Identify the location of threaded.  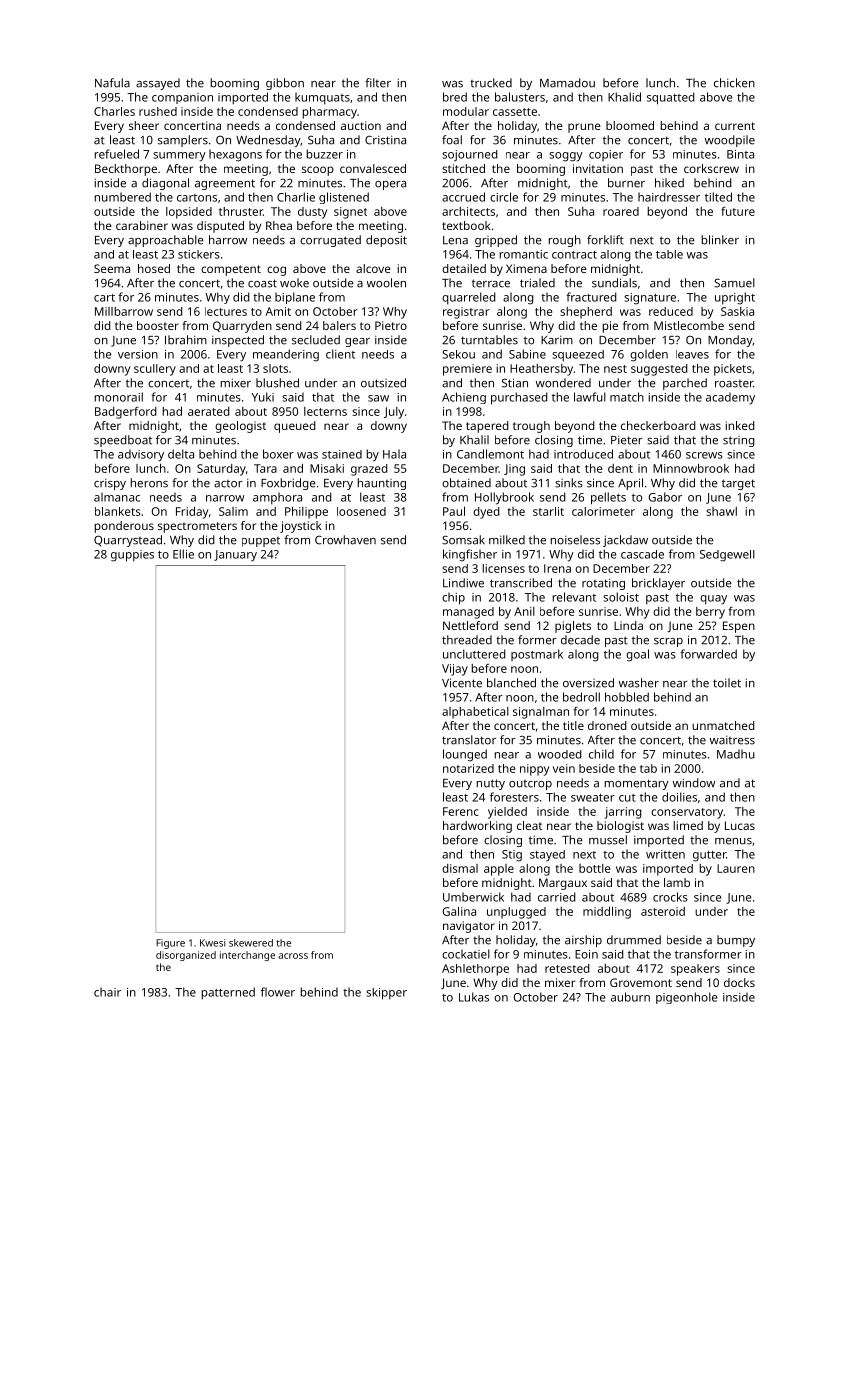
(467, 640).
